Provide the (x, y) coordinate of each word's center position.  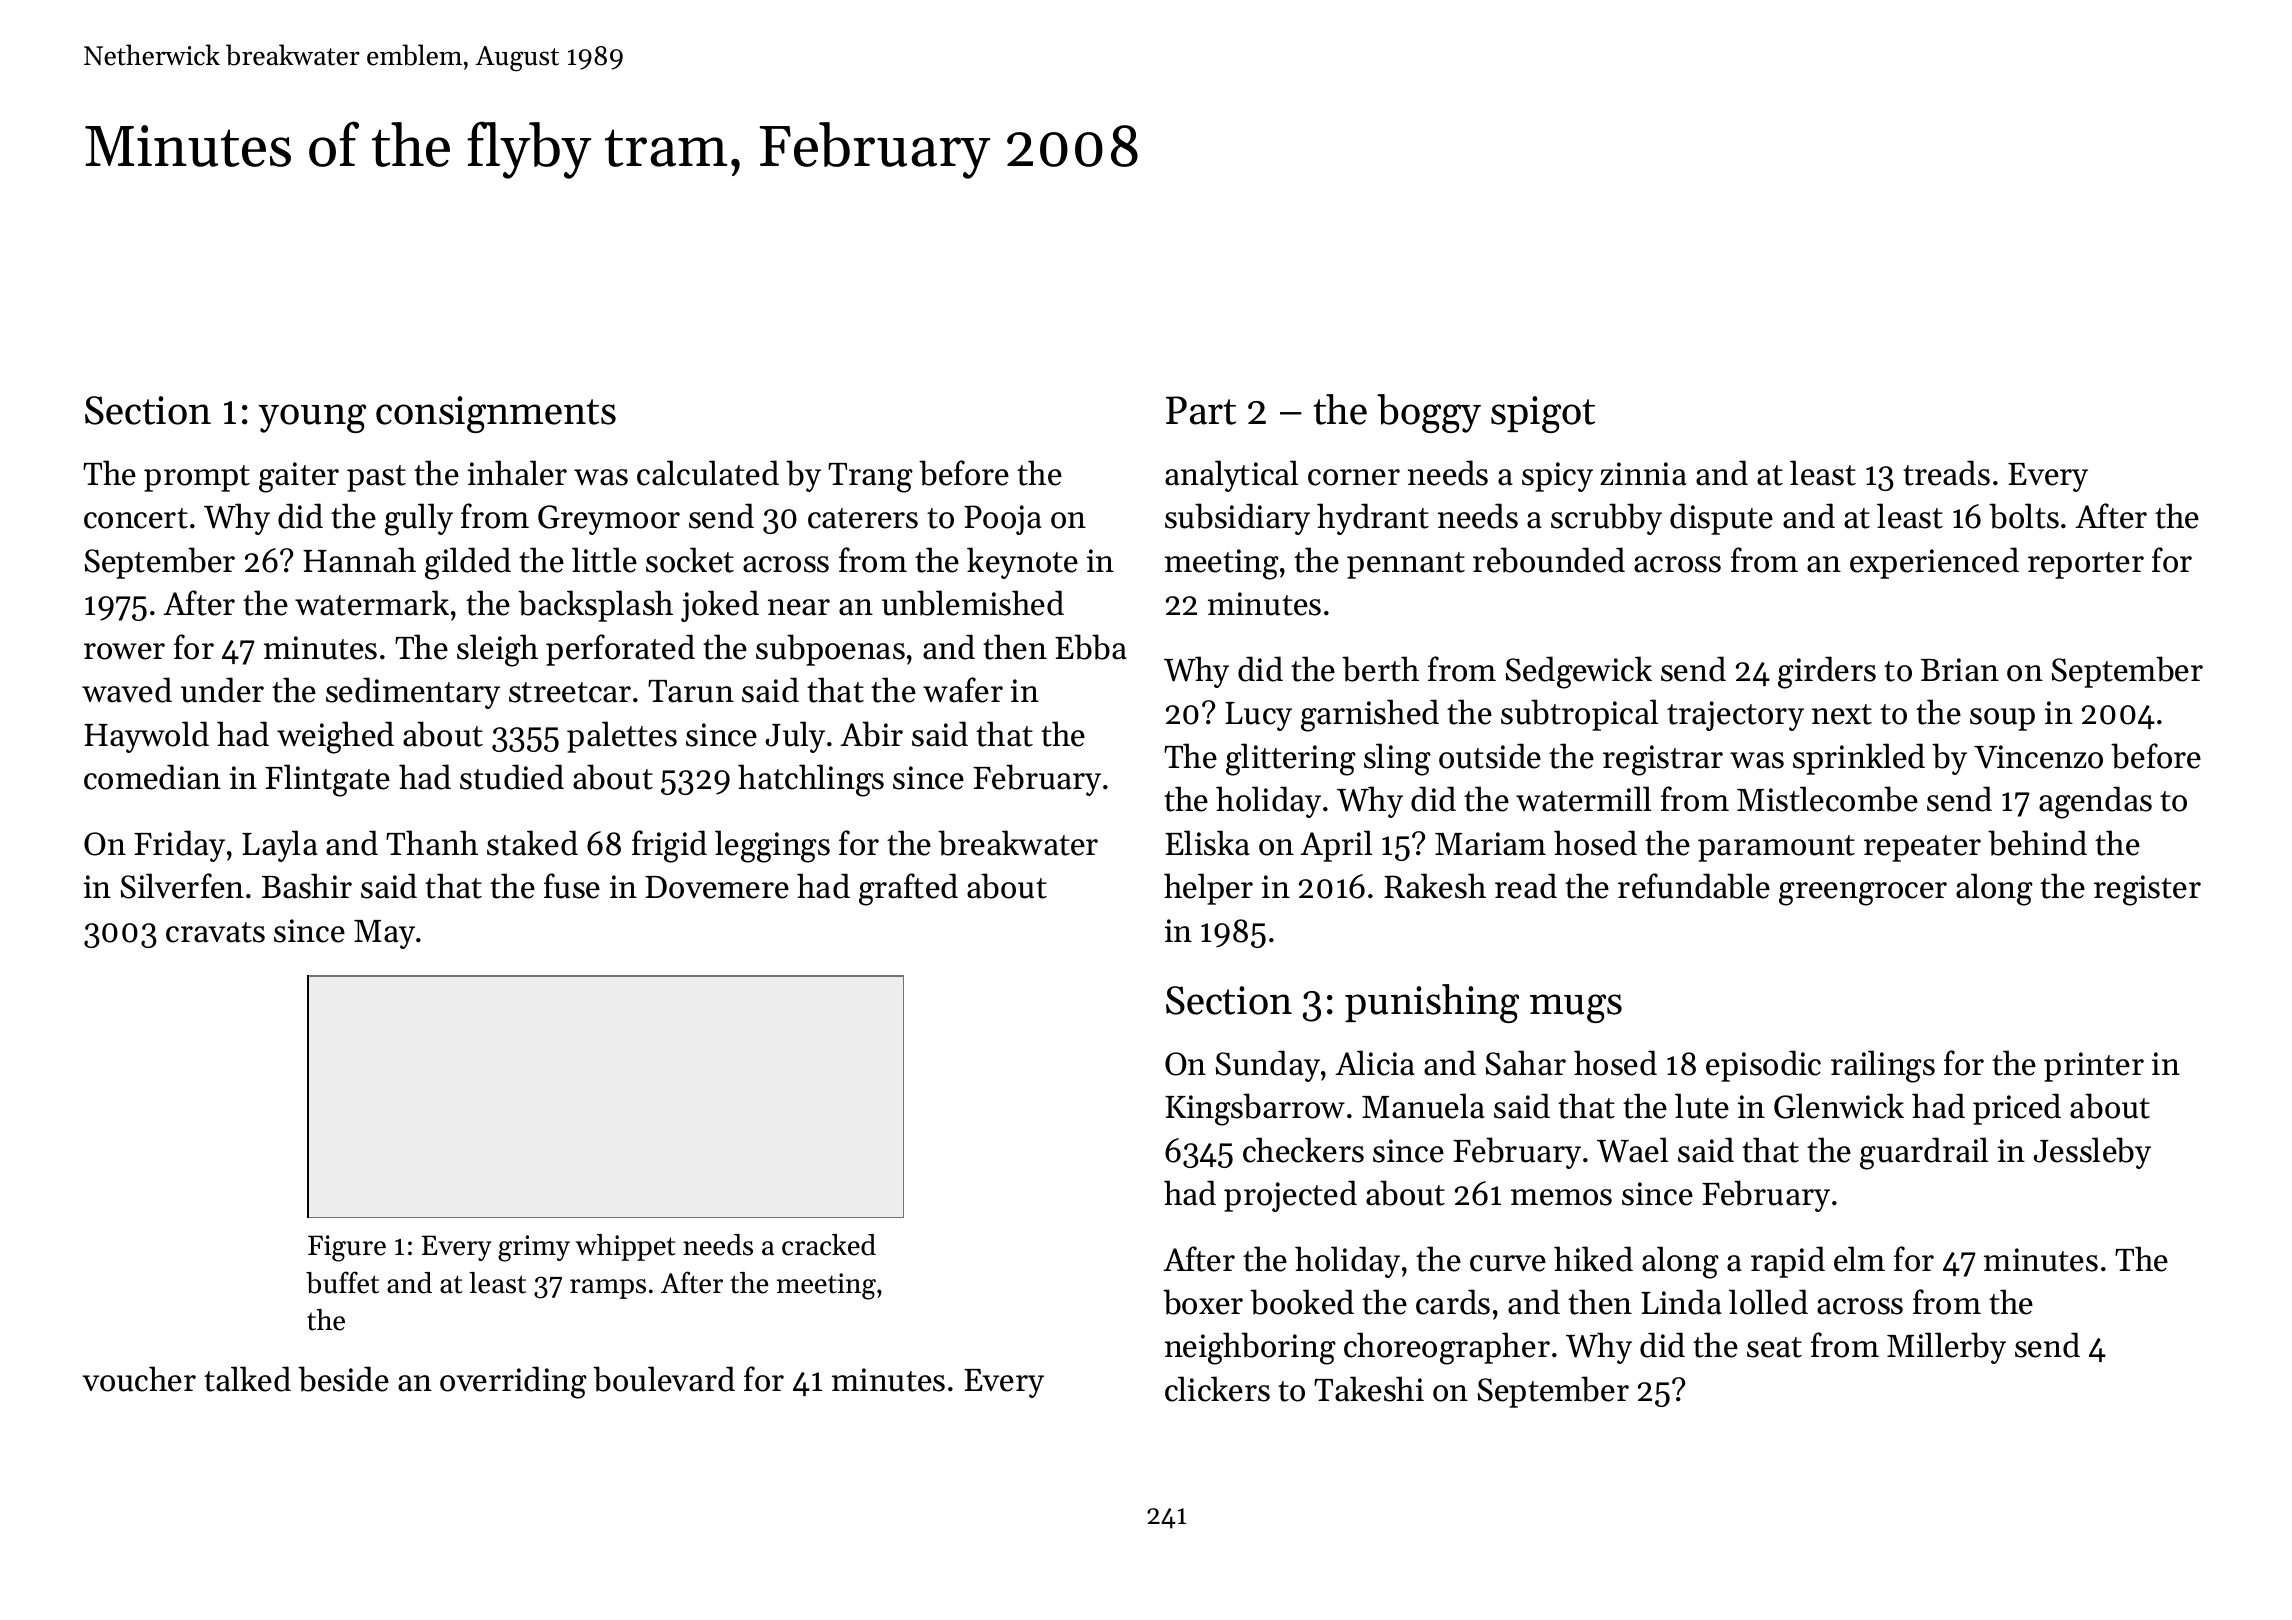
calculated (708, 473)
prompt (197, 478)
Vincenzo (2038, 757)
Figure (347, 1248)
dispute (1721, 519)
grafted (908, 889)
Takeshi (1369, 1389)
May (384, 934)
